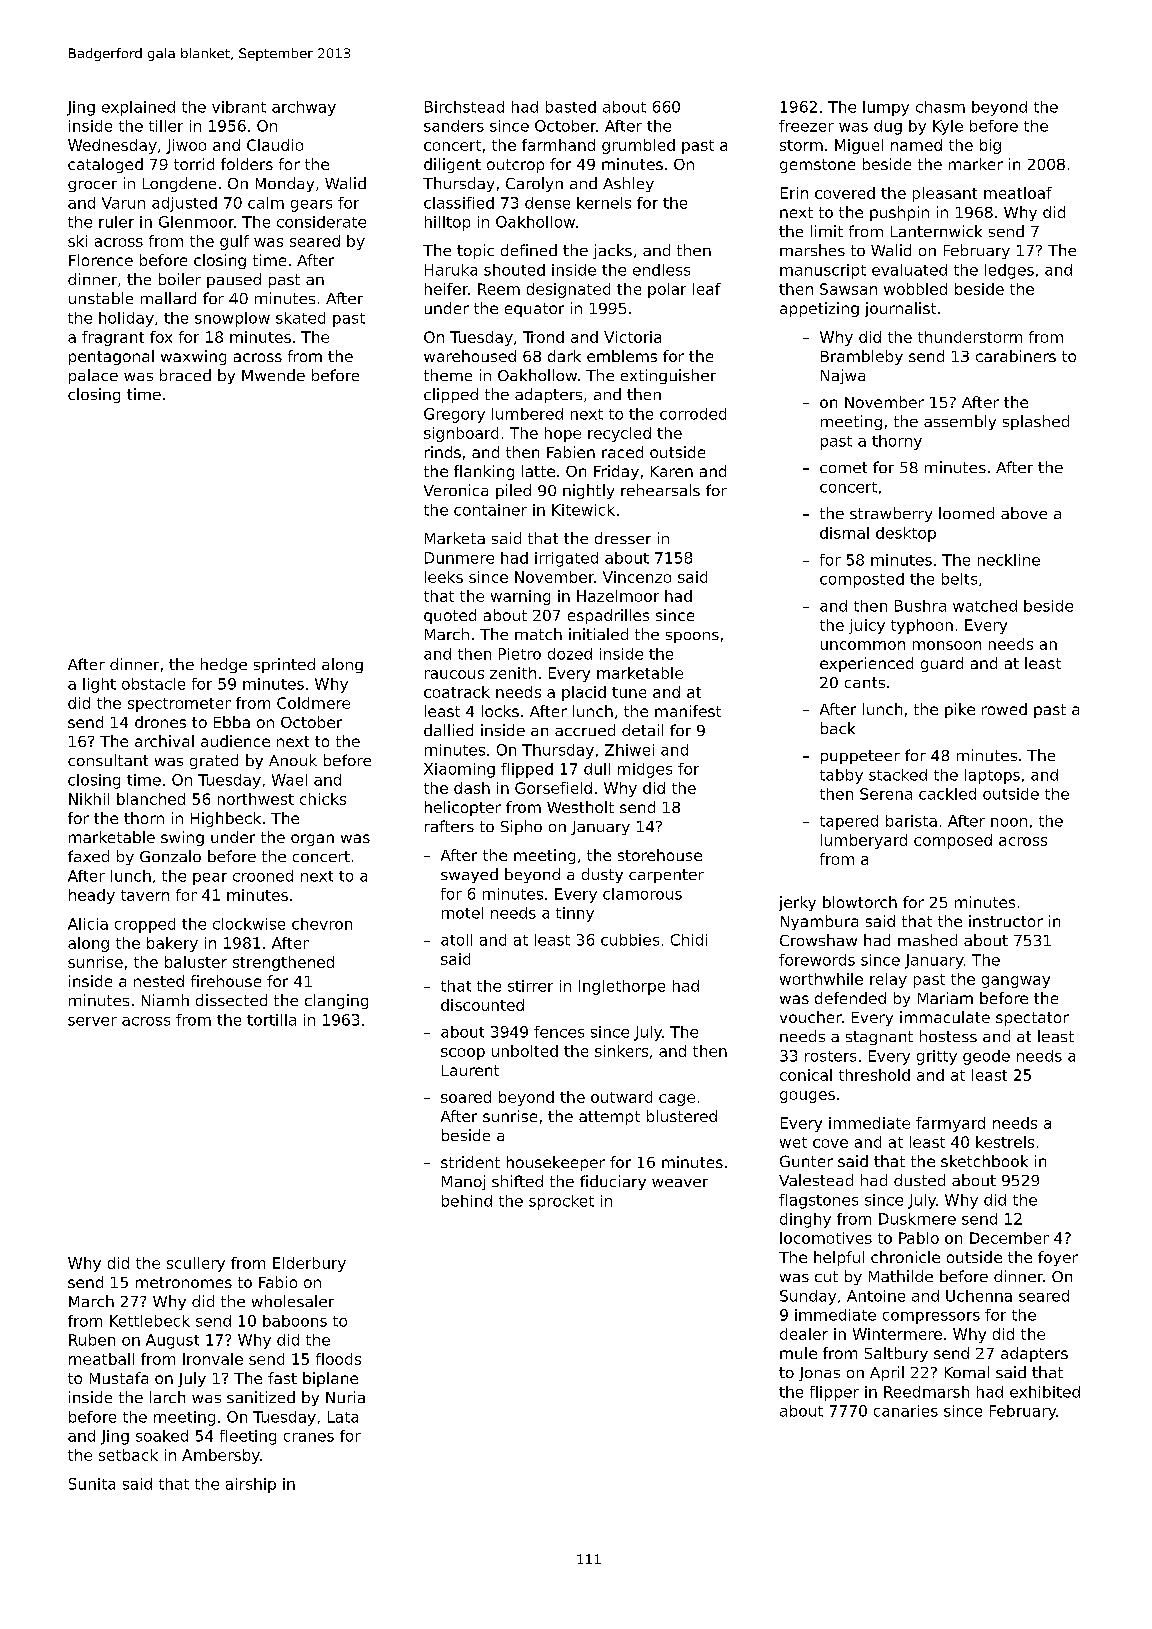 This screenshot has width=1152, height=1629. I want to click on swing, so click(182, 838).
